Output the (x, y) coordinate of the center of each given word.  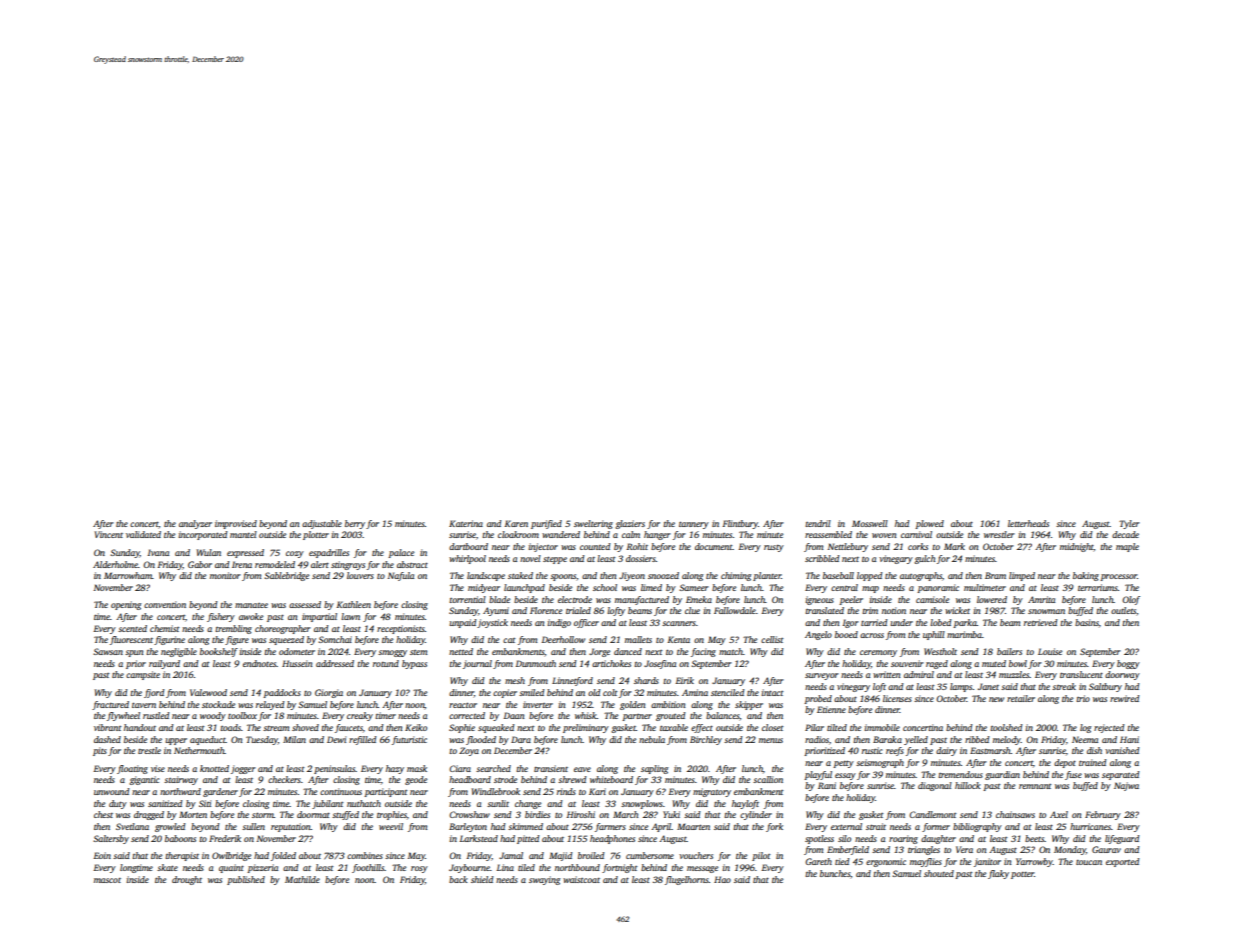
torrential (467, 599)
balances (723, 716)
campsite (143, 675)
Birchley (706, 740)
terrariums (1098, 587)
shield (482, 879)
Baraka (887, 739)
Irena (242, 564)
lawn (350, 616)
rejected (1109, 728)
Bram (995, 575)
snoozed (663, 575)
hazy (395, 769)
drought (187, 880)
